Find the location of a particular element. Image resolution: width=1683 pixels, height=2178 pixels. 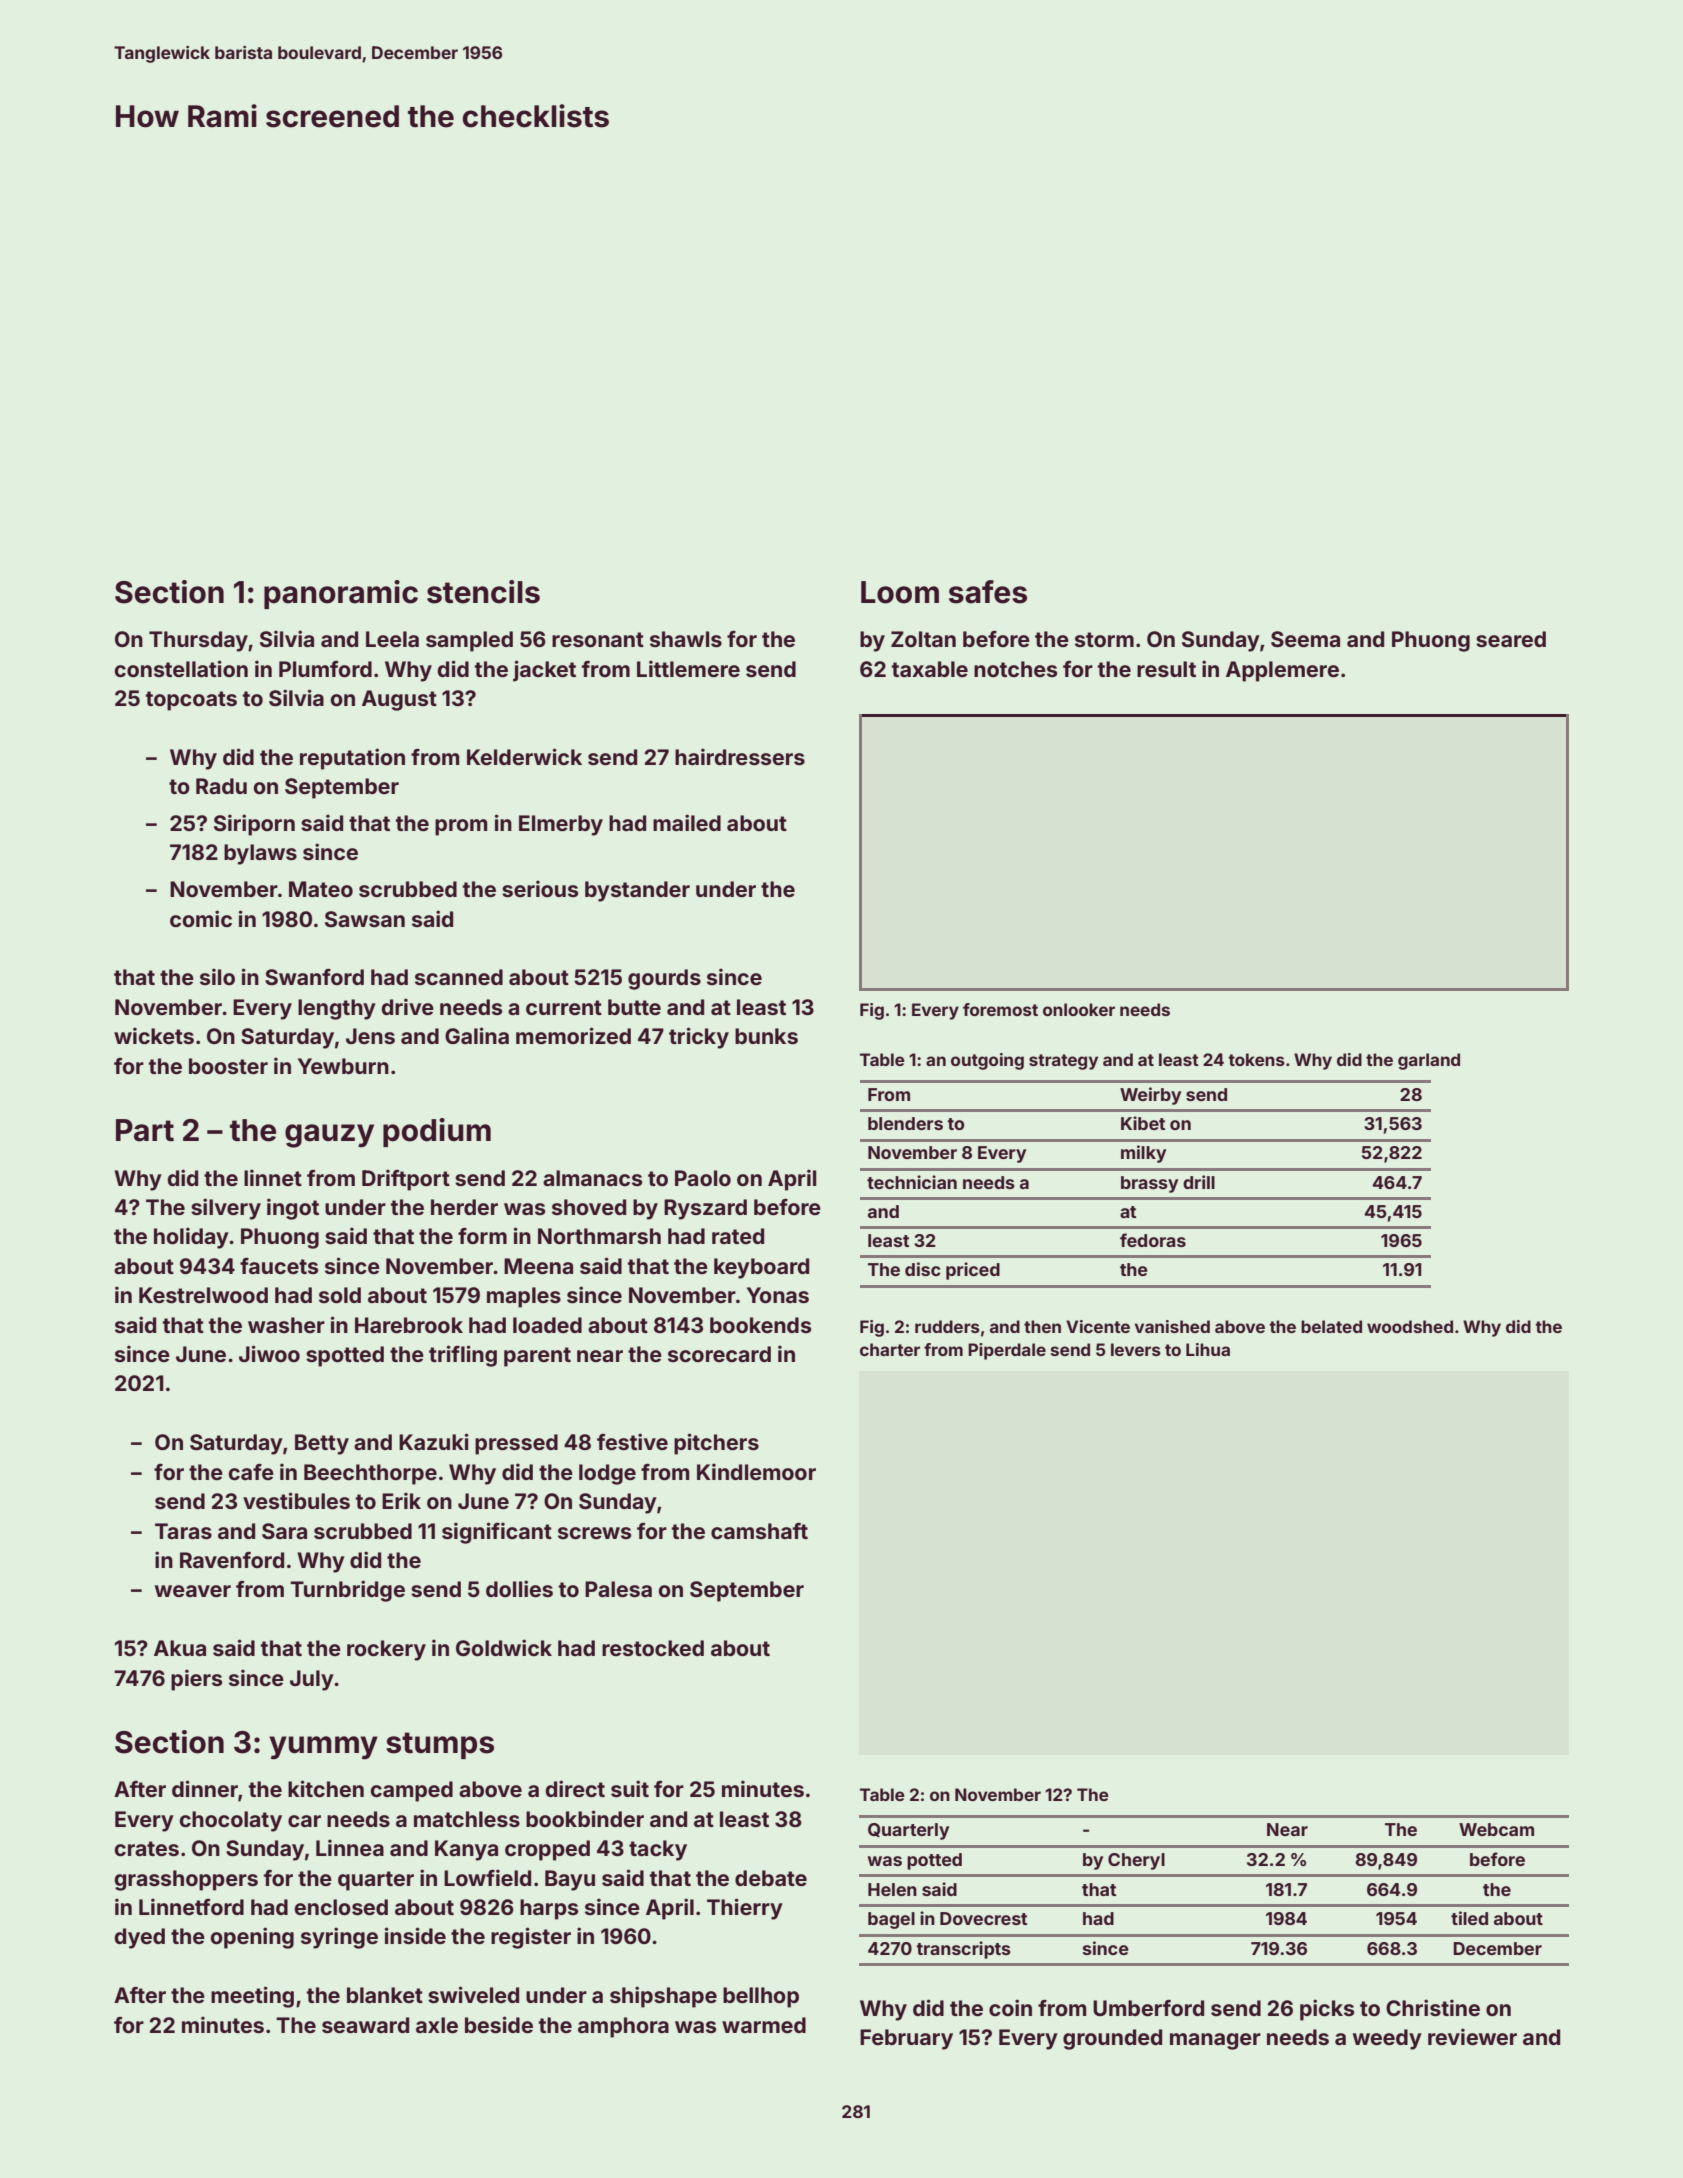

mailed is located at coordinates (687, 822).
